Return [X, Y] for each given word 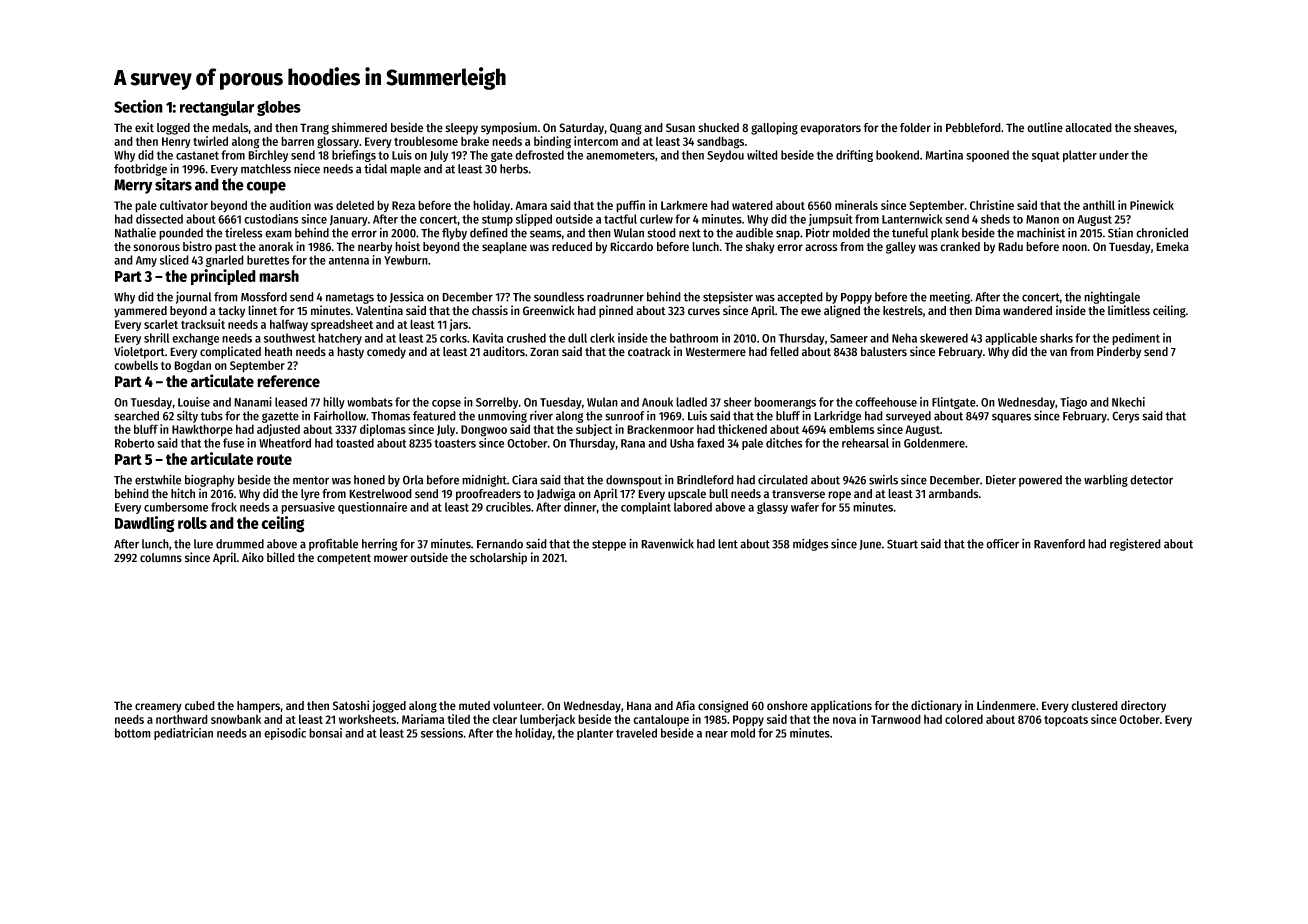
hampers [258, 707]
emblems [851, 429]
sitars [173, 184]
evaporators [830, 129]
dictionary [936, 706]
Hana [639, 705]
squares [1011, 418]
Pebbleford [973, 128]
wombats [370, 402]
